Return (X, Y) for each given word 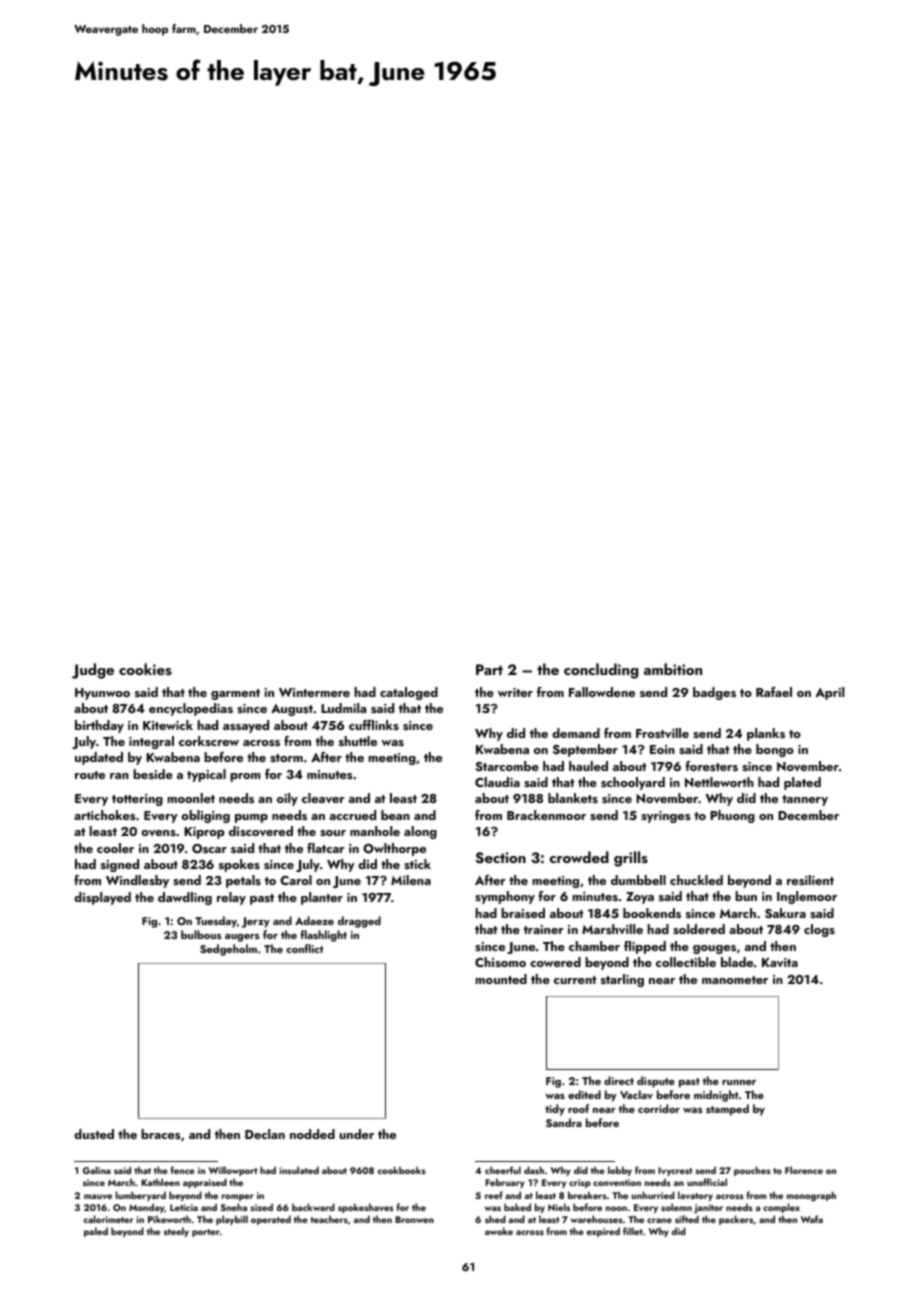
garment (235, 694)
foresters (712, 766)
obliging (205, 816)
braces (161, 1134)
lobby (620, 1171)
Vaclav (636, 1094)
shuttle (358, 741)
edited (584, 1094)
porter (206, 1233)
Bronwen (414, 1219)
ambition (673, 669)
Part (489, 669)
